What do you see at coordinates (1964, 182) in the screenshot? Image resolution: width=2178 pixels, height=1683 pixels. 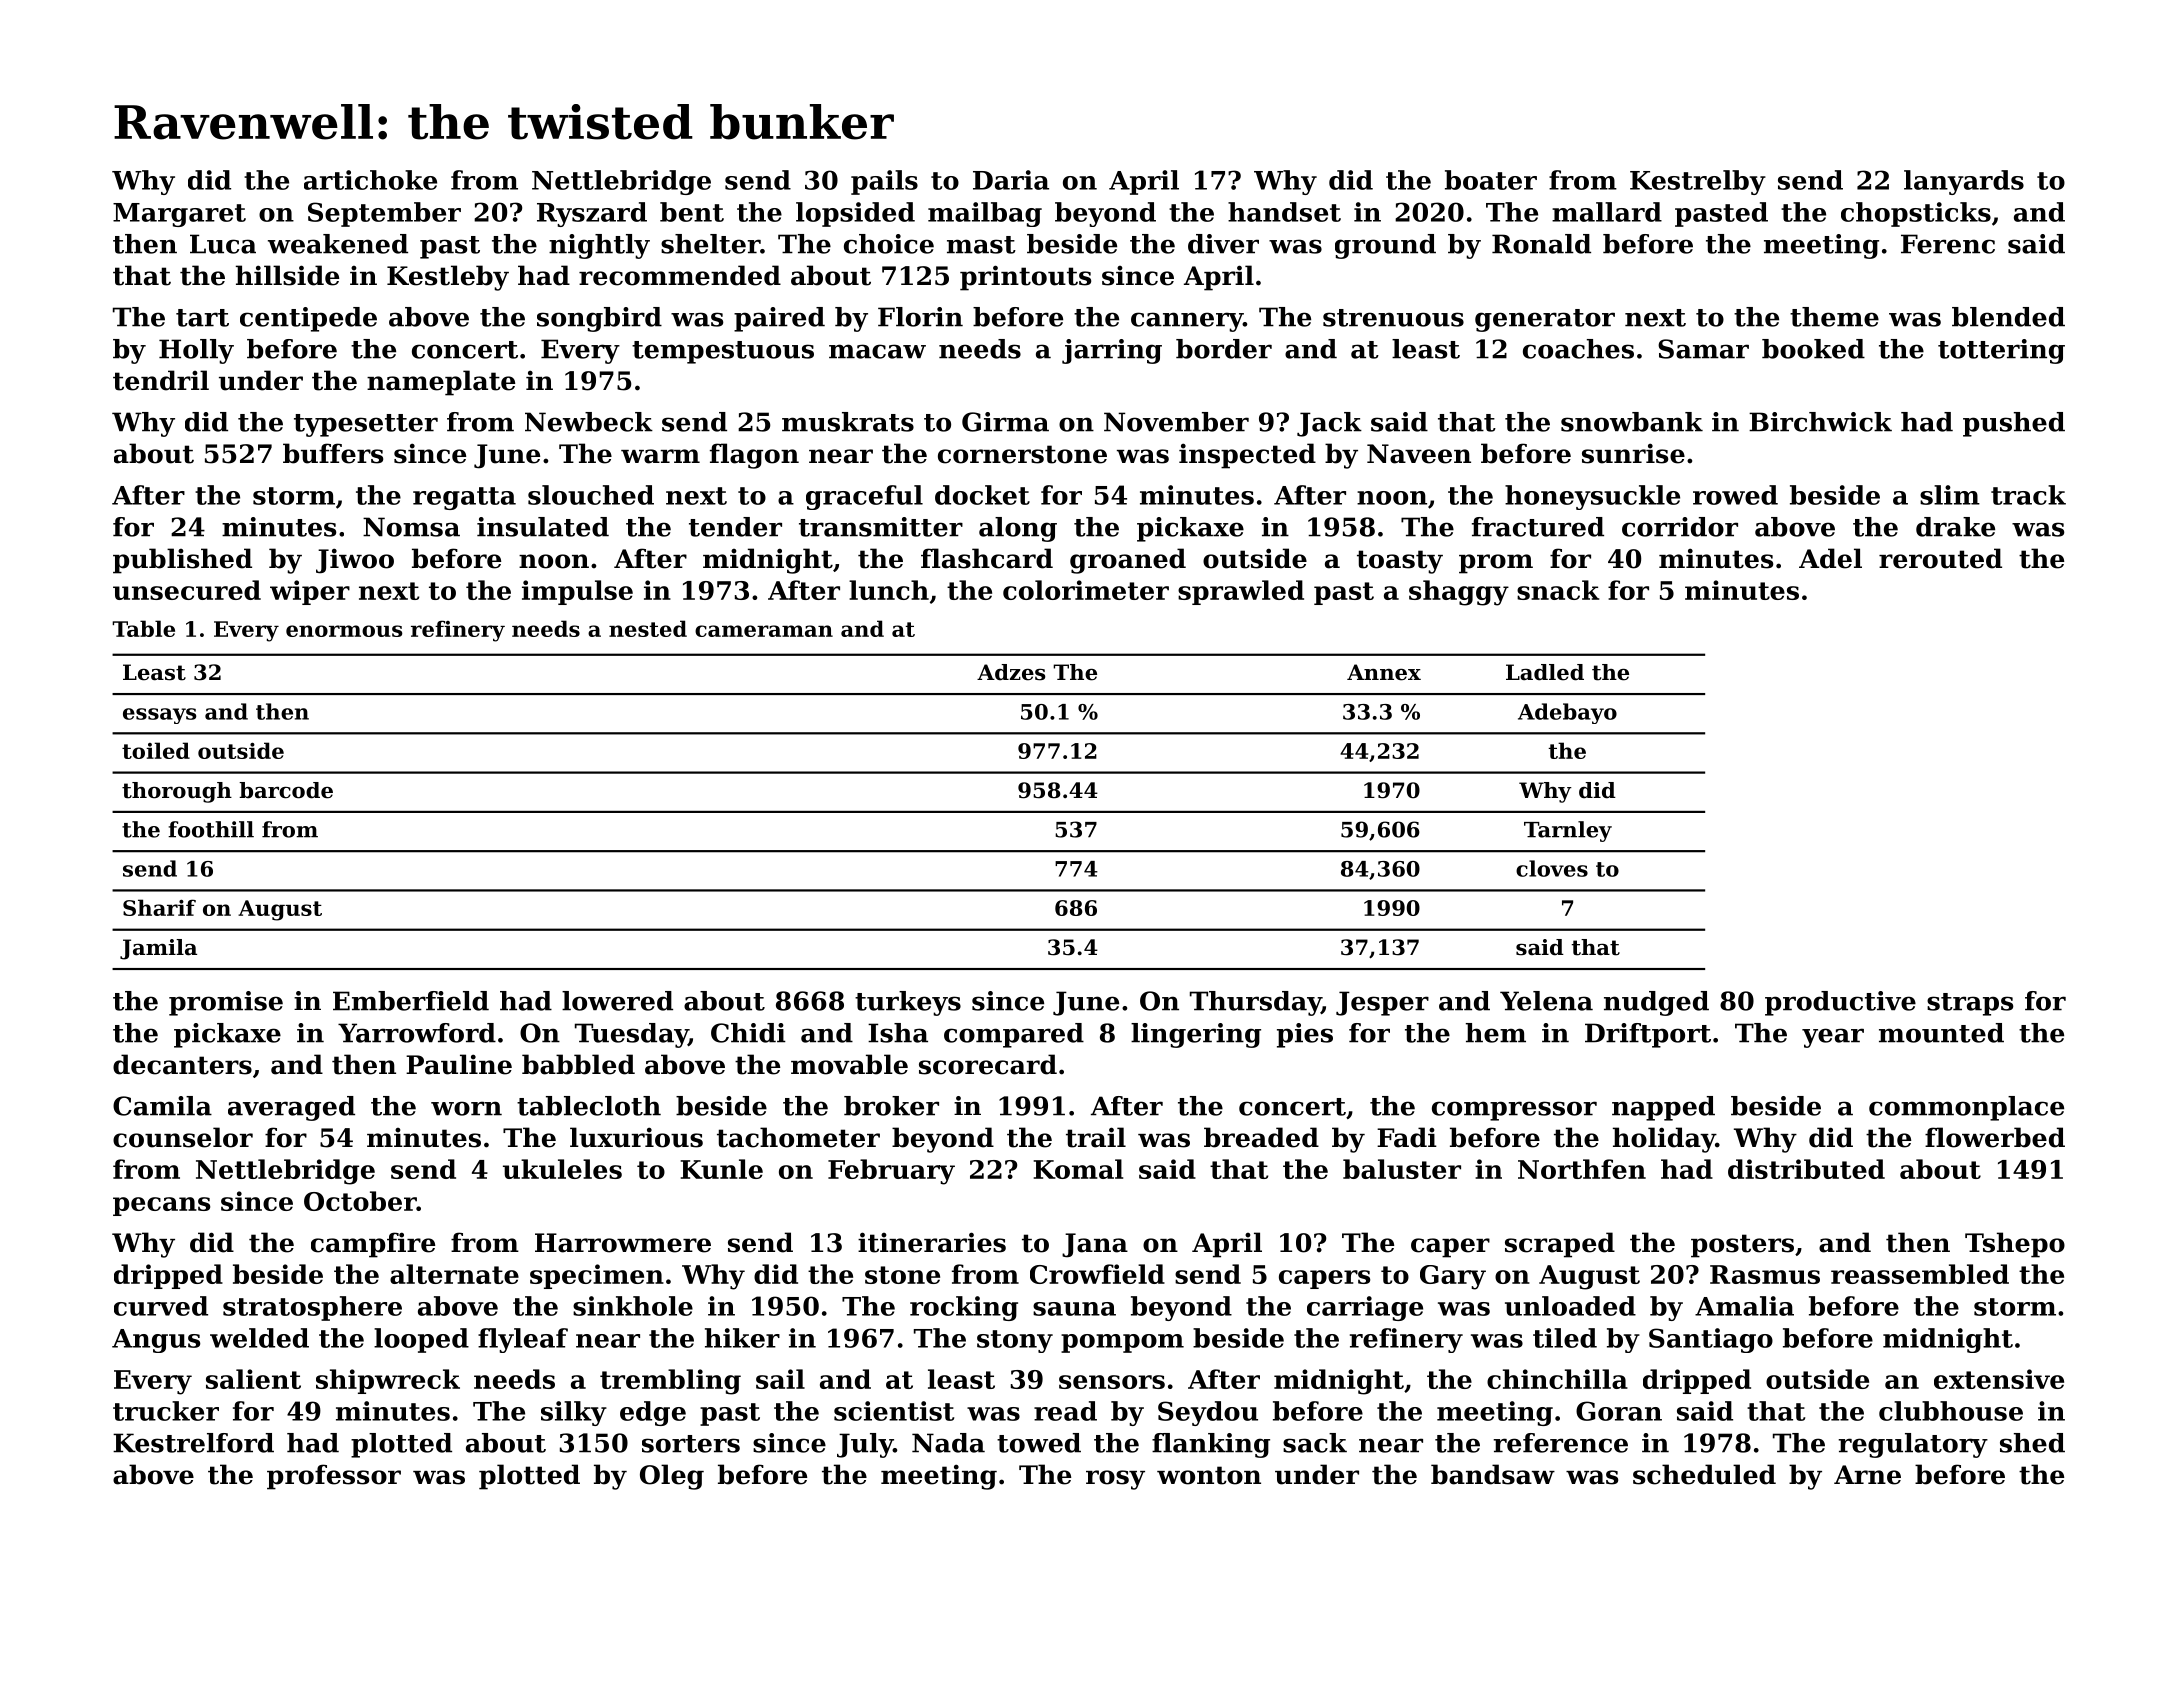 I see `lanyards` at bounding box center [1964, 182].
